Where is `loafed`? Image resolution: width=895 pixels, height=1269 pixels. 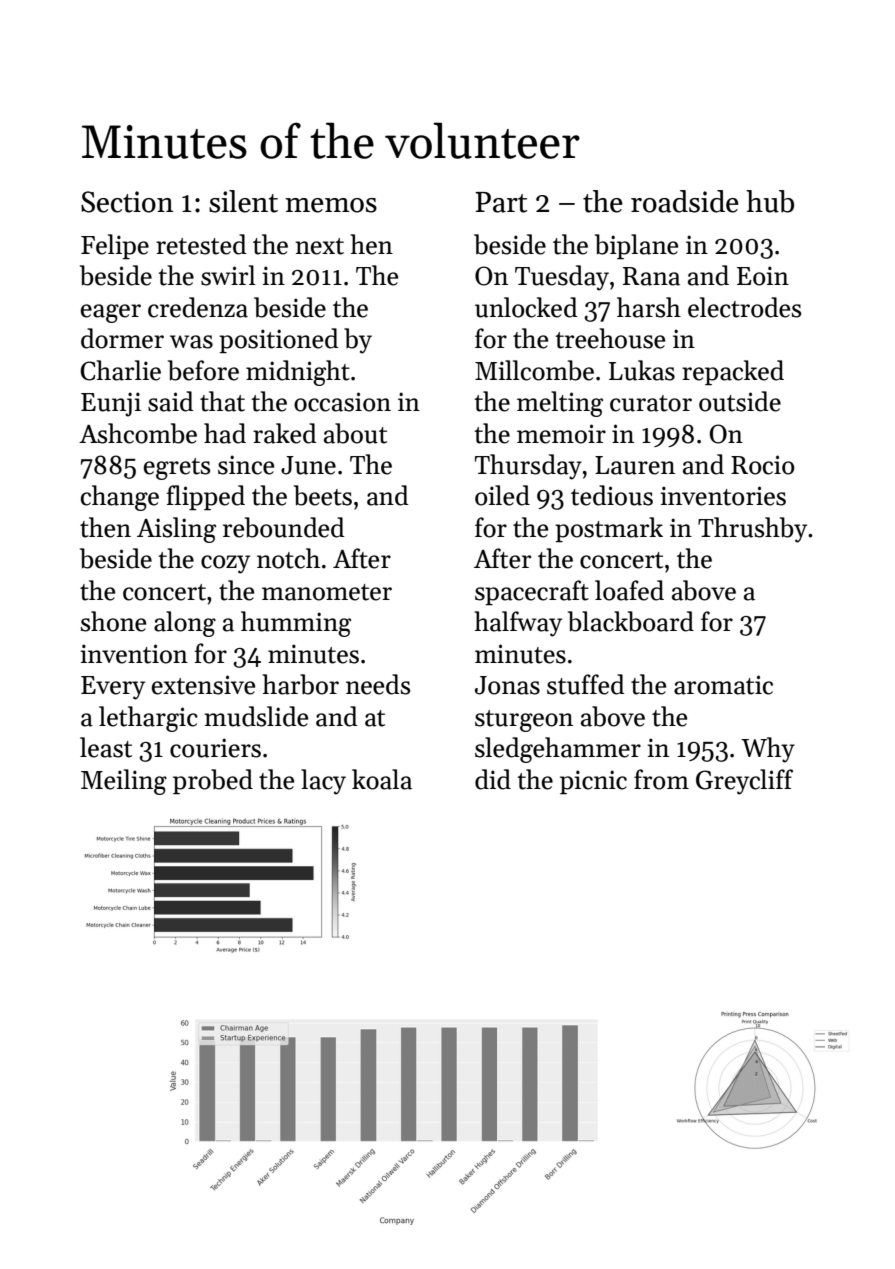 loafed is located at coordinates (629, 590).
